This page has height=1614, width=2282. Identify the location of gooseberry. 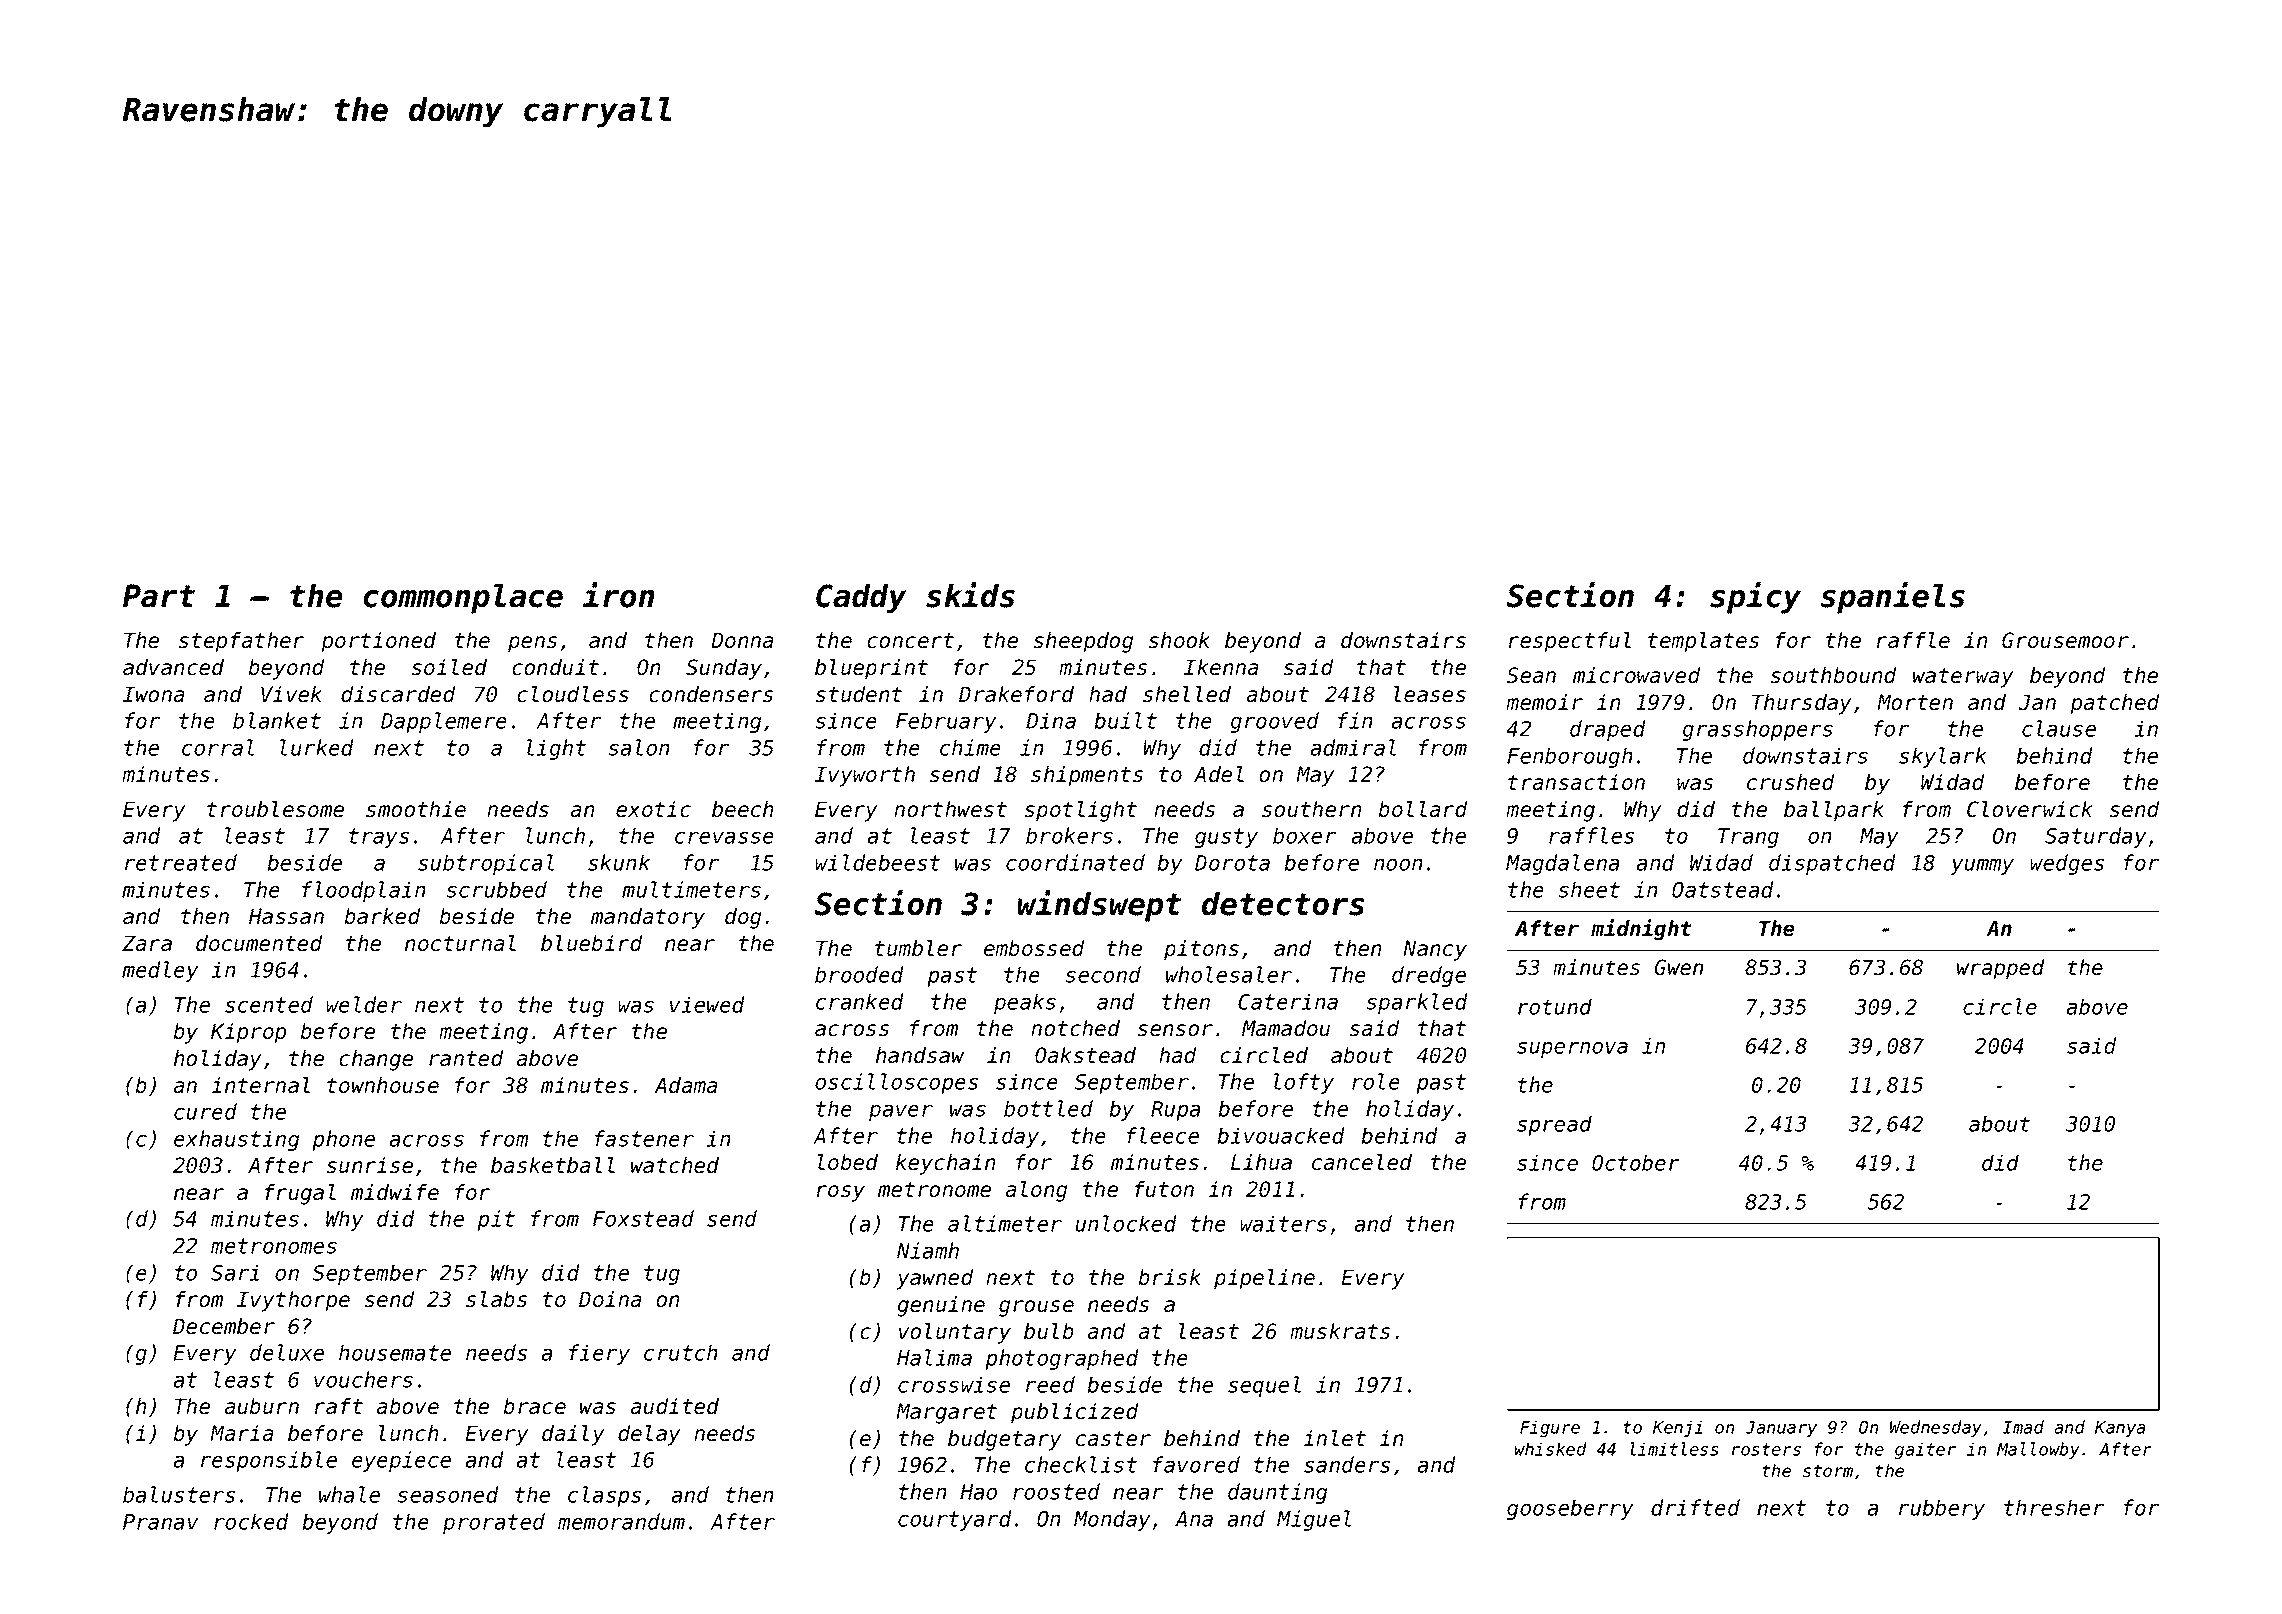
(1570, 1509).
